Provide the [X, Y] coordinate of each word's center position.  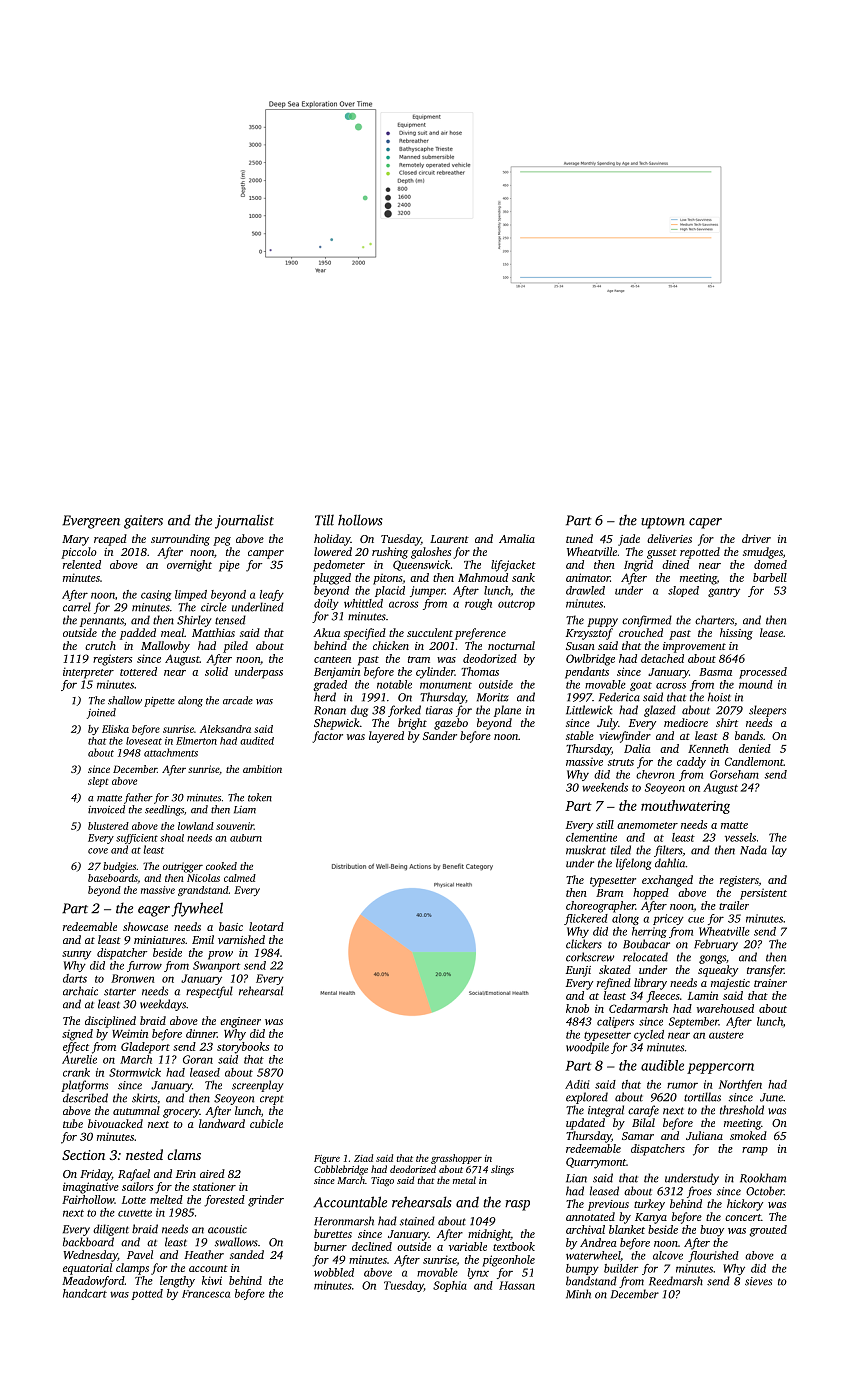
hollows [360, 520]
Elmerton [196, 741]
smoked [748, 1135]
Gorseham [734, 774]
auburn [246, 838]
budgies [119, 867]
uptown [663, 523]
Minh [578, 1294]
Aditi [577, 1084]
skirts [144, 1098]
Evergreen [91, 522]
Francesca [206, 1294]
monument [446, 685]
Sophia [450, 1286]
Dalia [637, 748]
